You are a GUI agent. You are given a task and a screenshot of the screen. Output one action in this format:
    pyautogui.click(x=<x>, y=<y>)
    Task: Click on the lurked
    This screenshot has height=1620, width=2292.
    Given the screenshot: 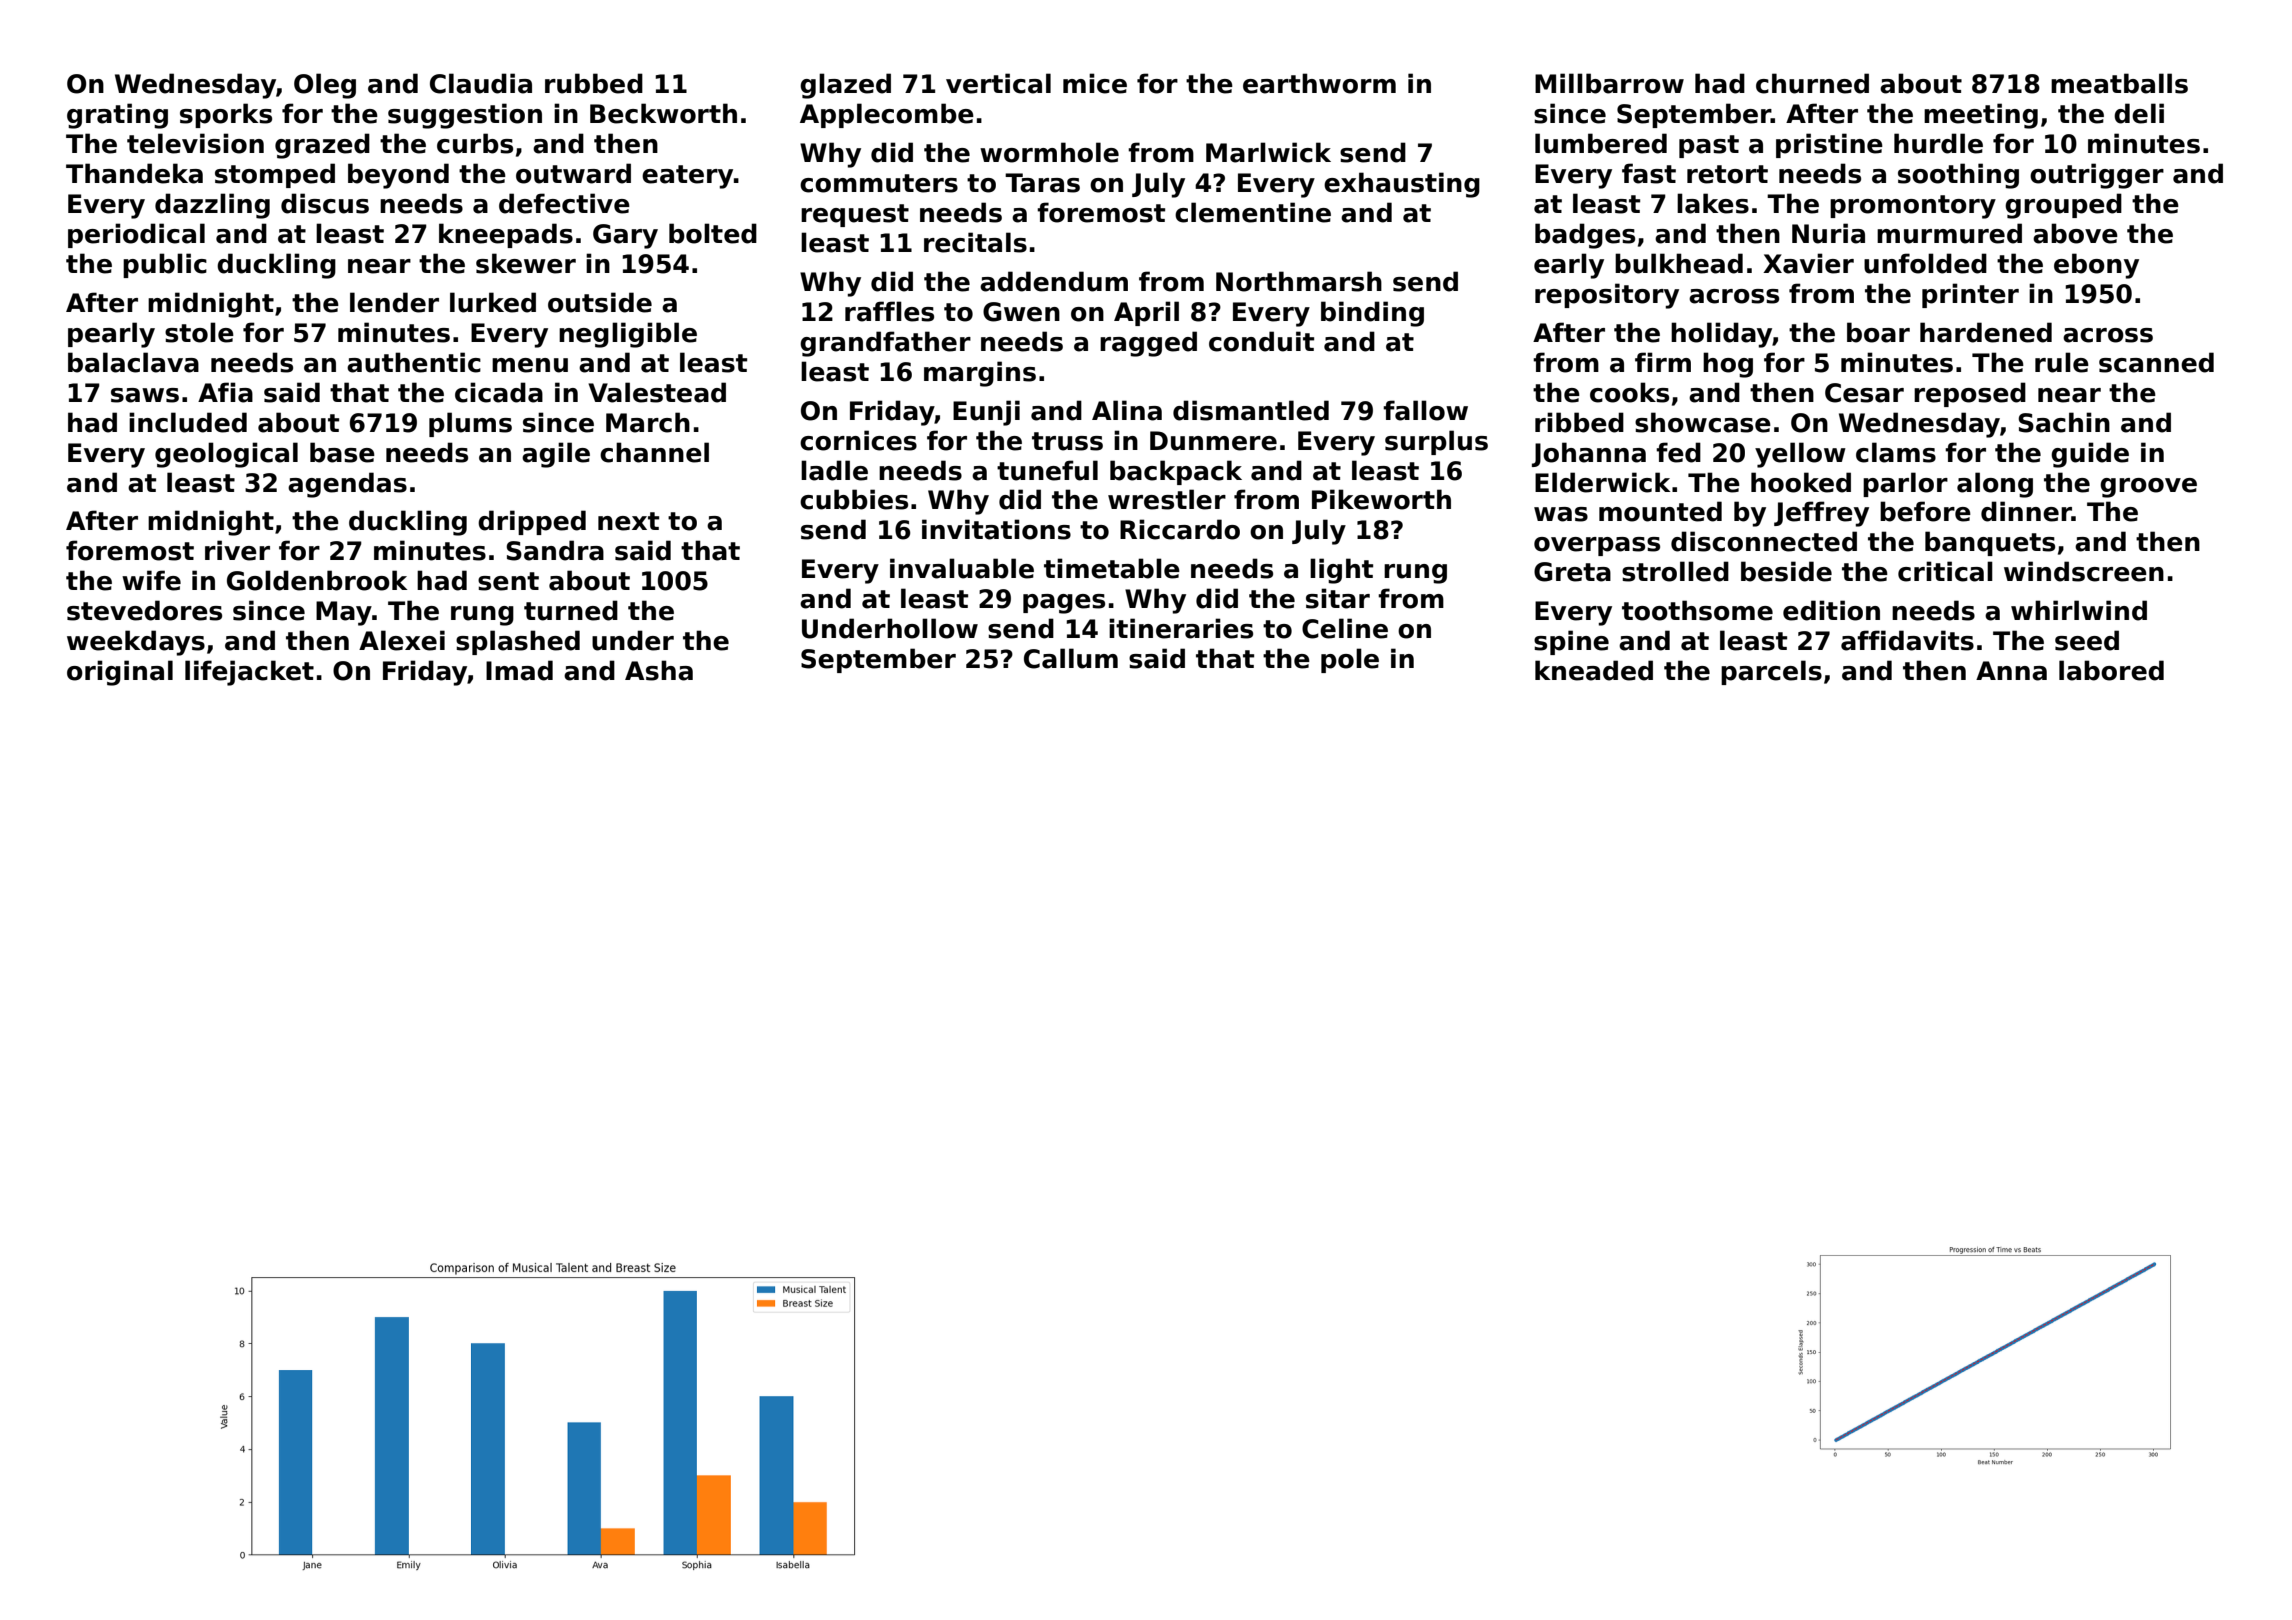 What is the action you would take?
    pyautogui.click(x=493, y=302)
